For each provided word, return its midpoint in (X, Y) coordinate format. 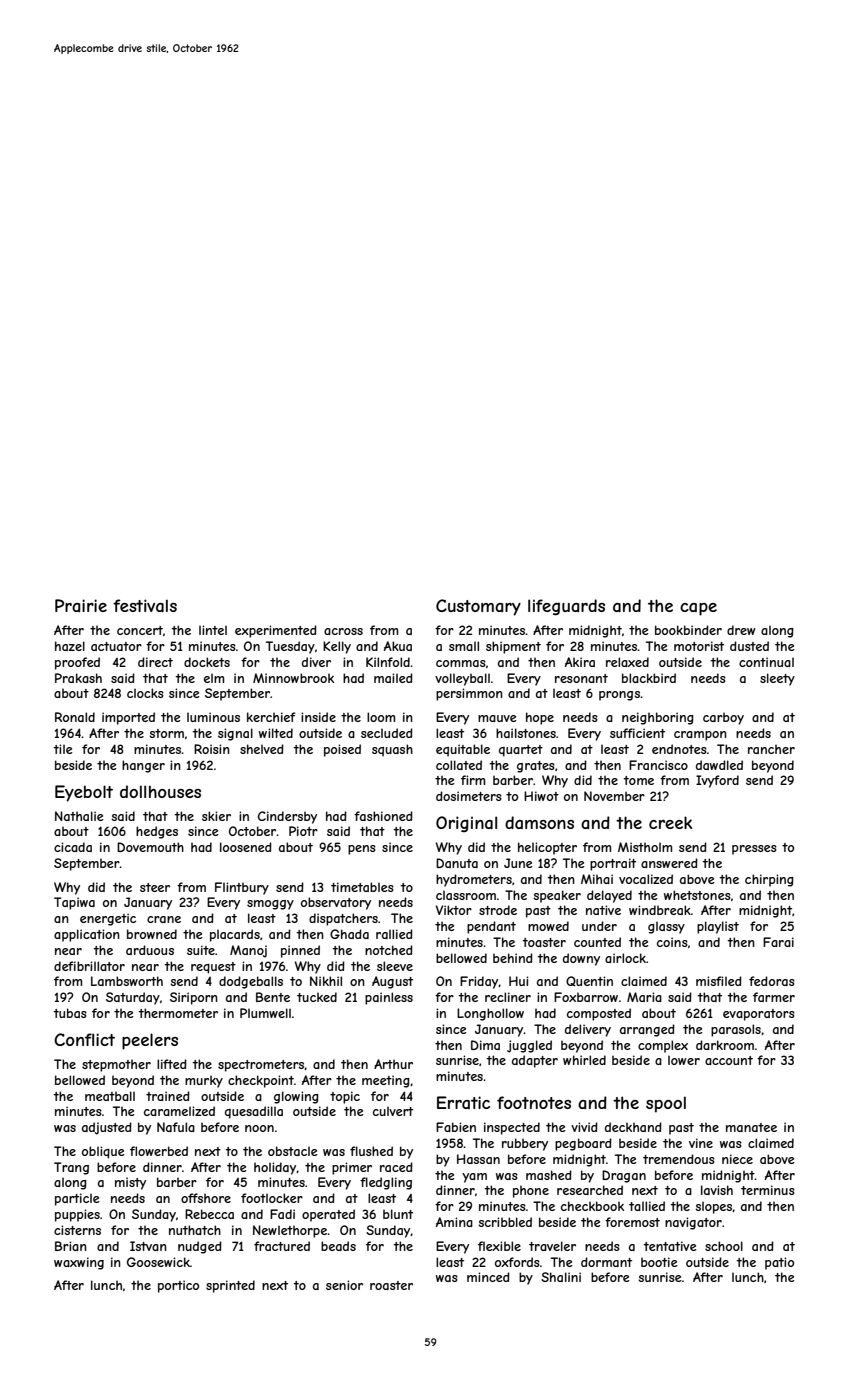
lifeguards (566, 607)
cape (698, 609)
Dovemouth (150, 847)
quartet (521, 751)
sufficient (637, 733)
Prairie (81, 605)
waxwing (79, 1263)
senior (344, 1285)
